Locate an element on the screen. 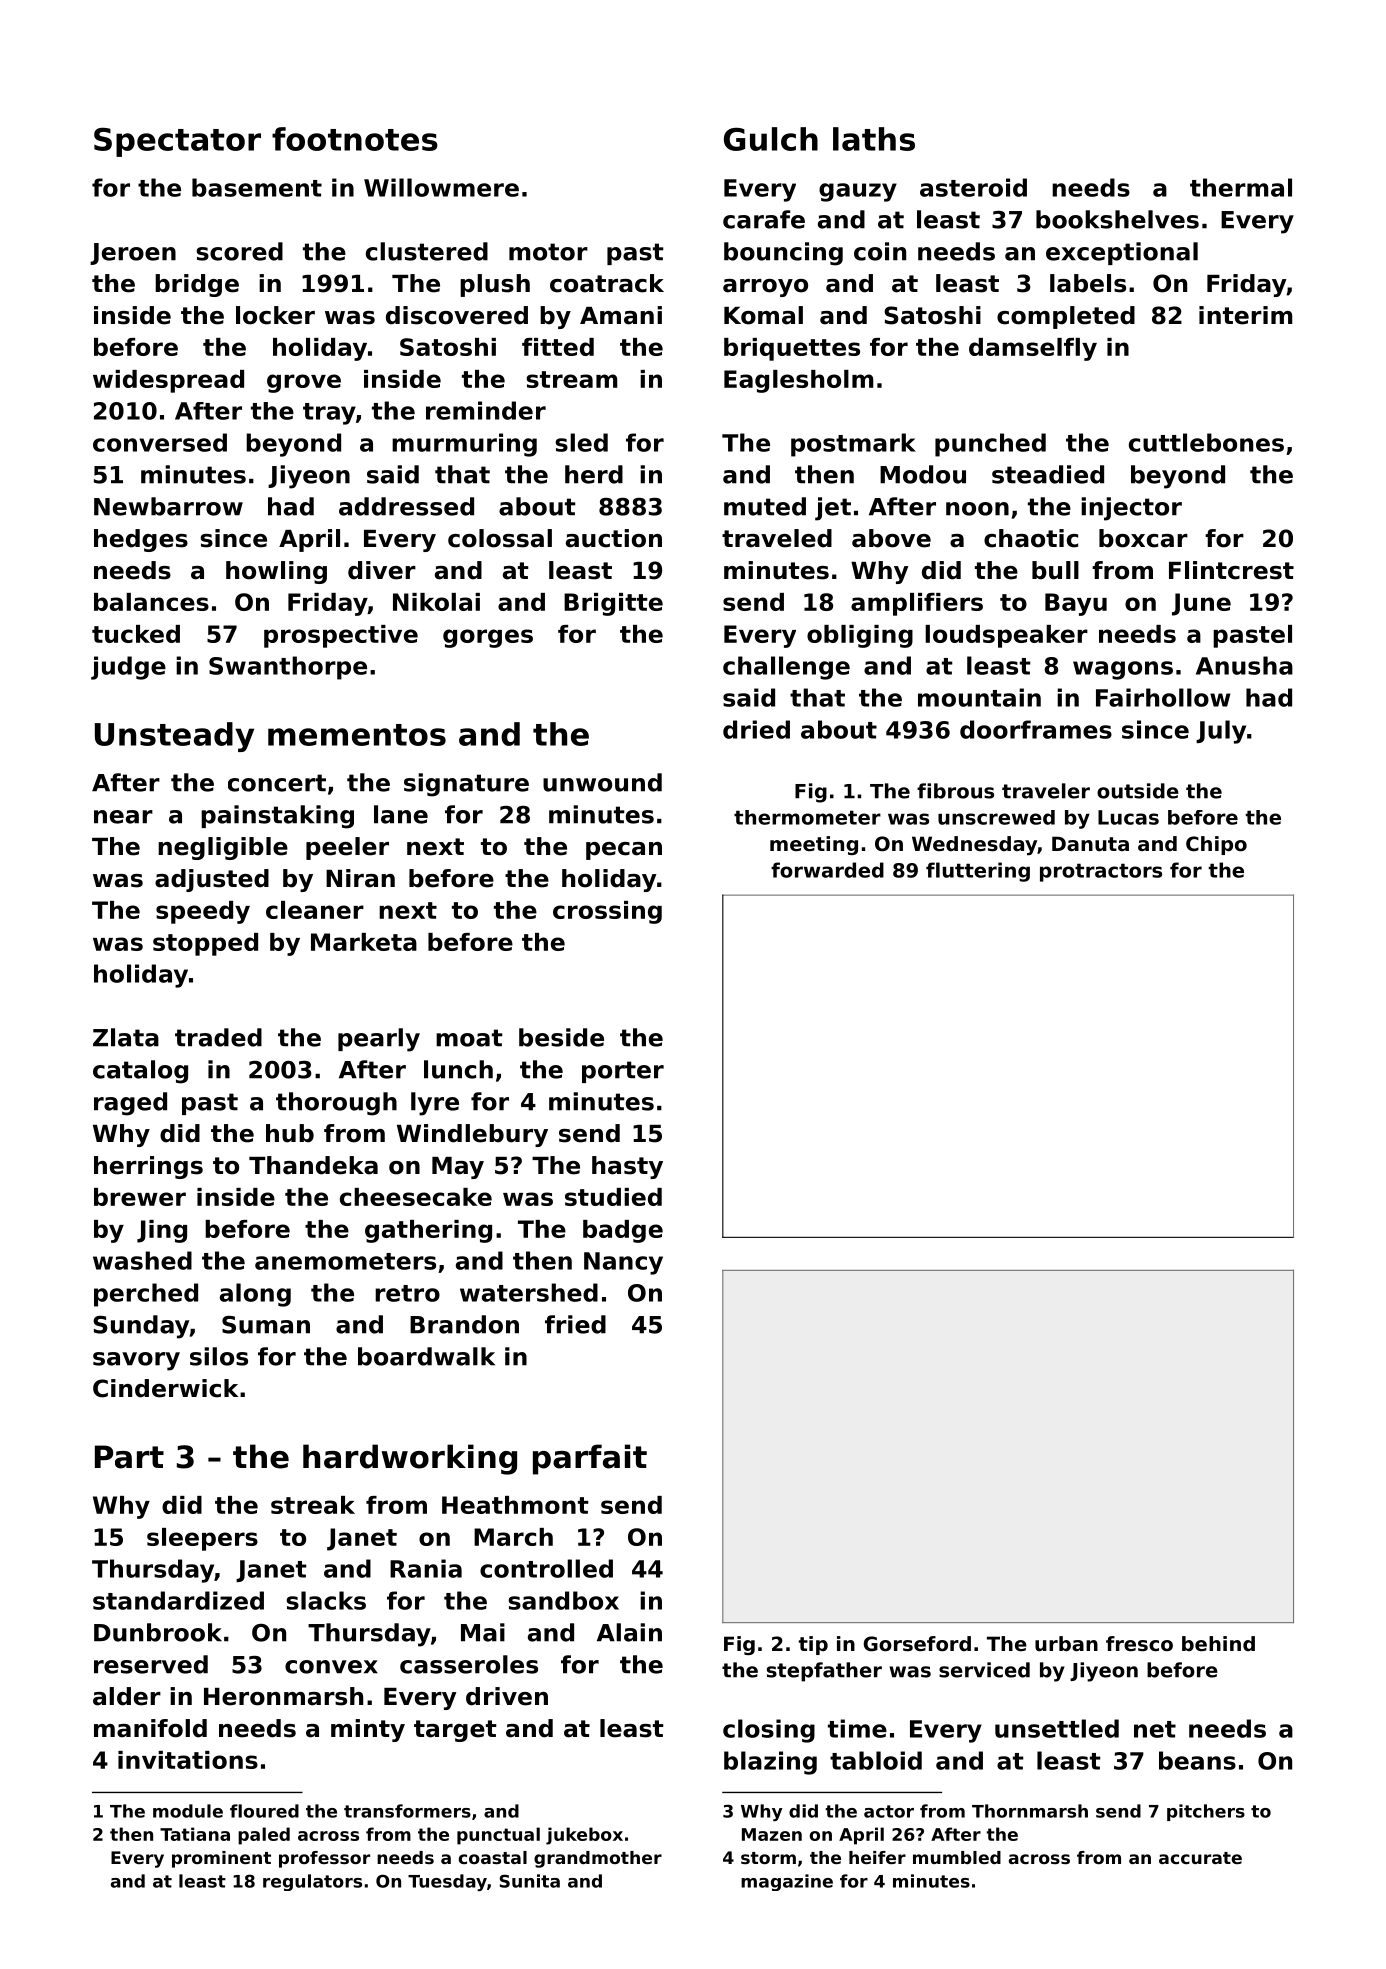 This screenshot has width=1386, height=1969. fresco is located at coordinates (1139, 1644).
